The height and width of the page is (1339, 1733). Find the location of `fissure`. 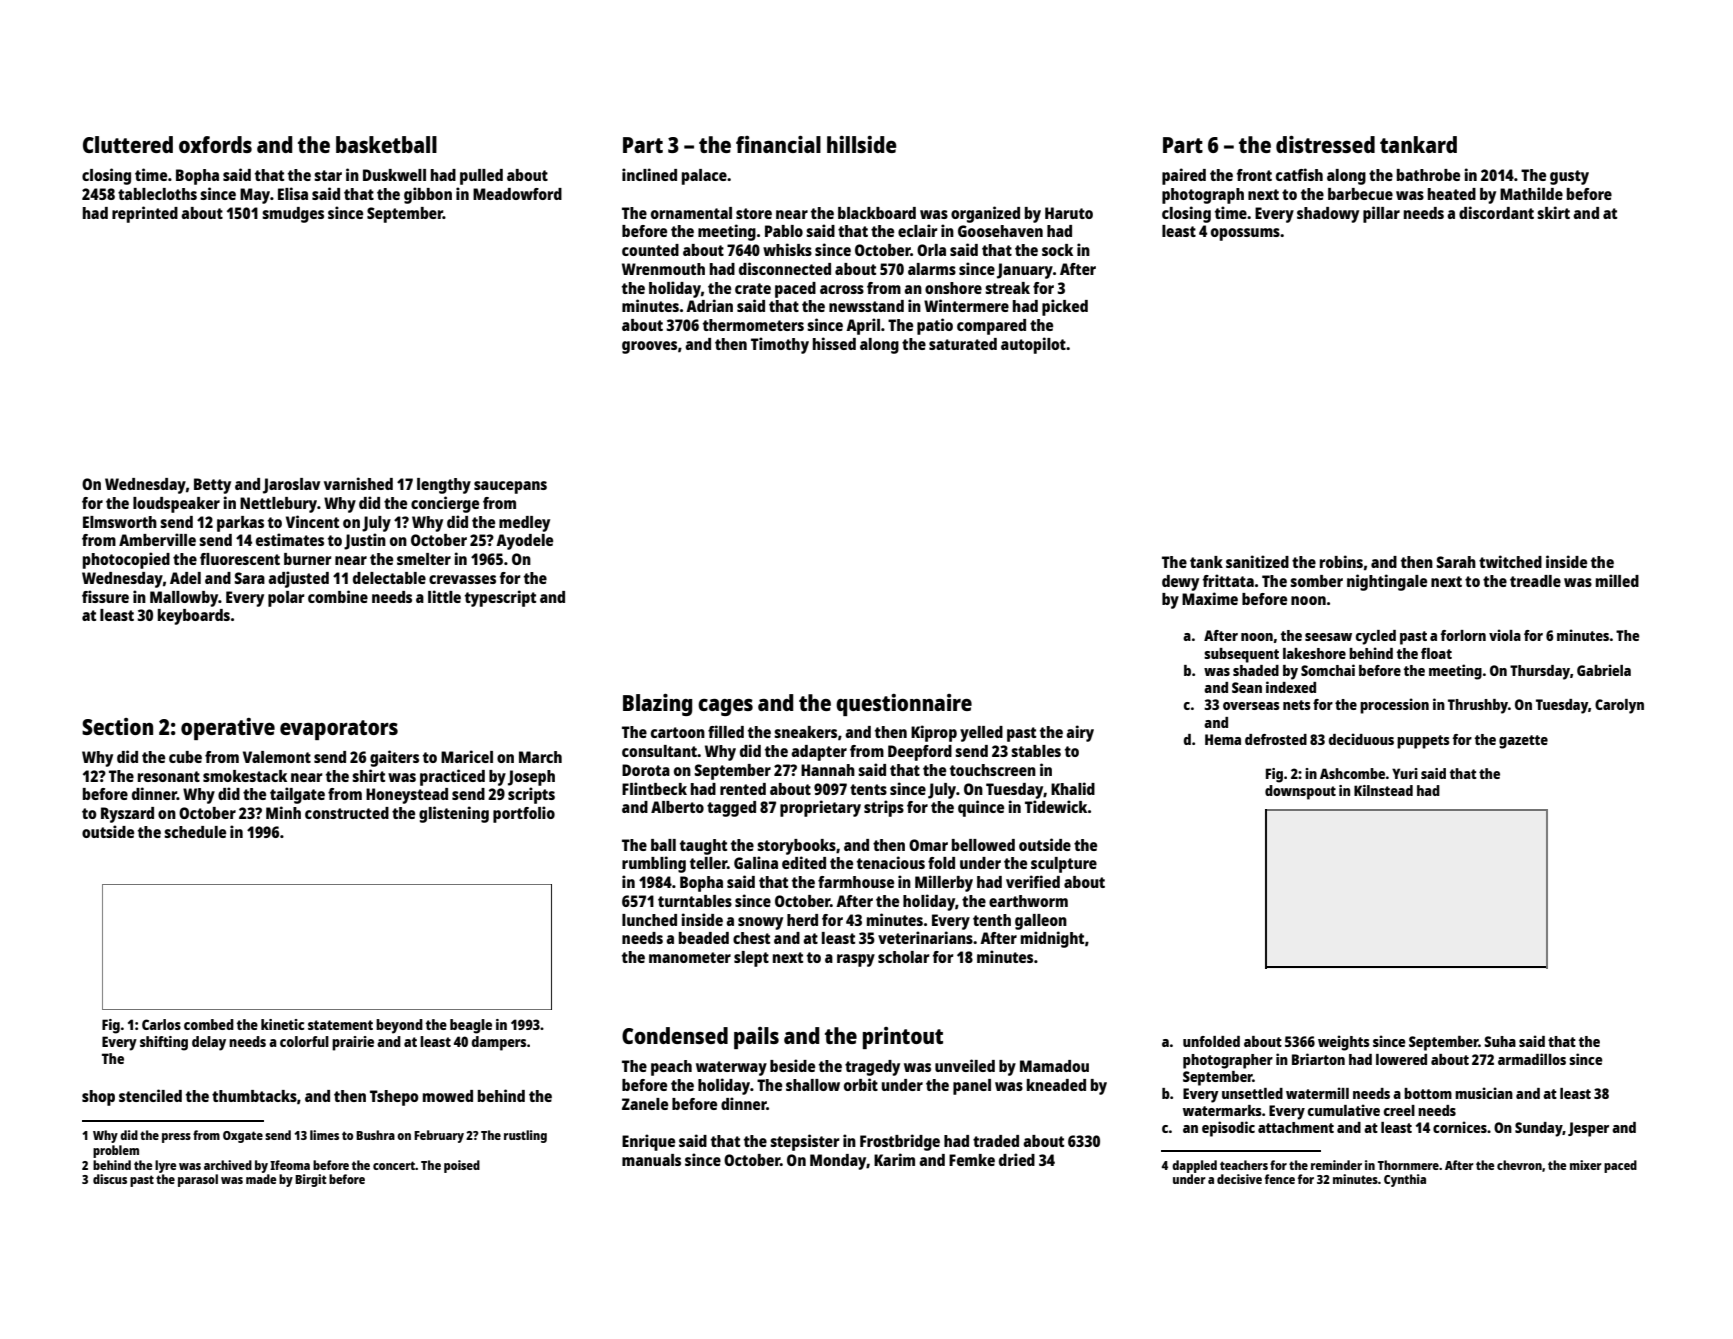

fissure is located at coordinates (105, 596).
